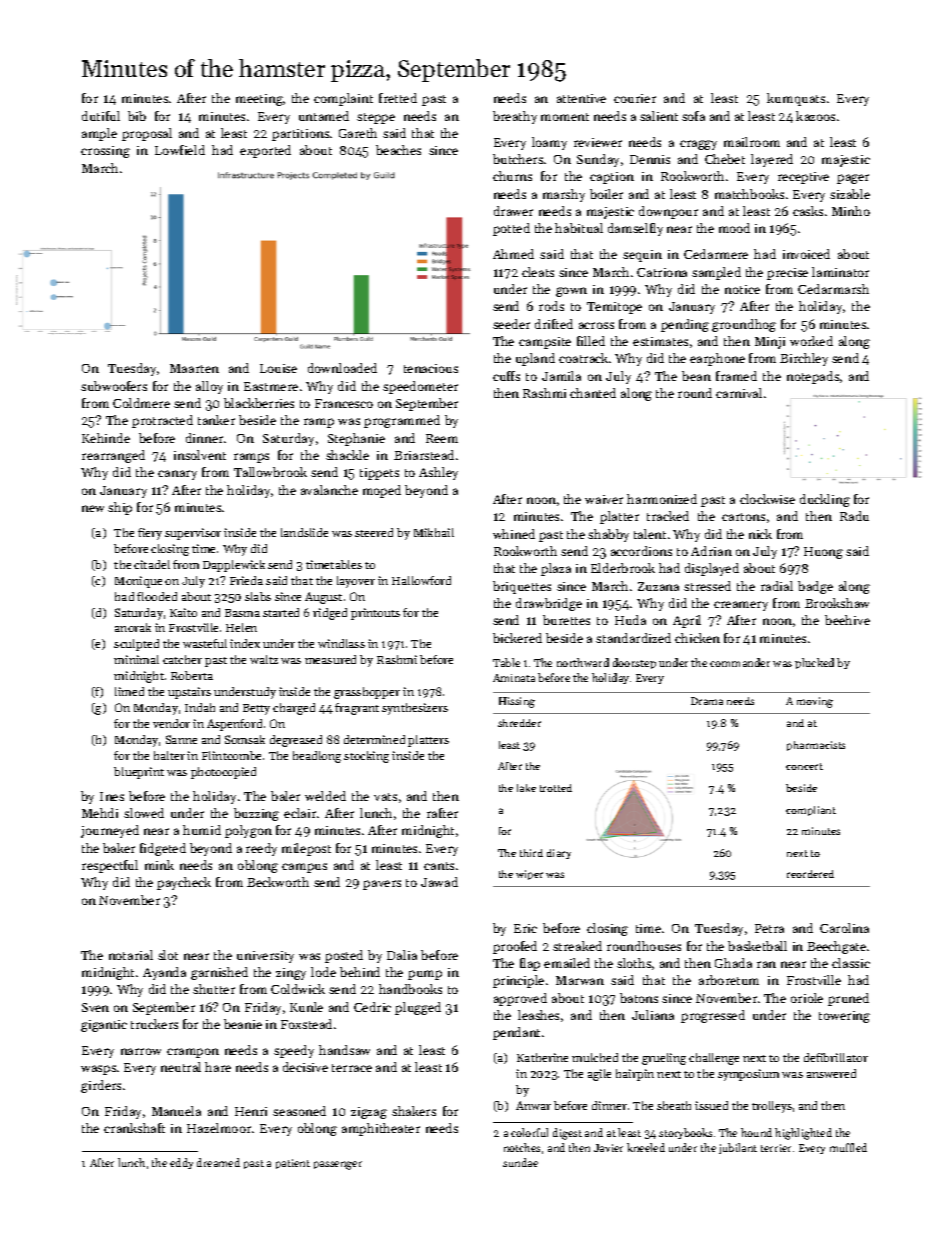  I want to click on defibrillator, so click(836, 1057).
